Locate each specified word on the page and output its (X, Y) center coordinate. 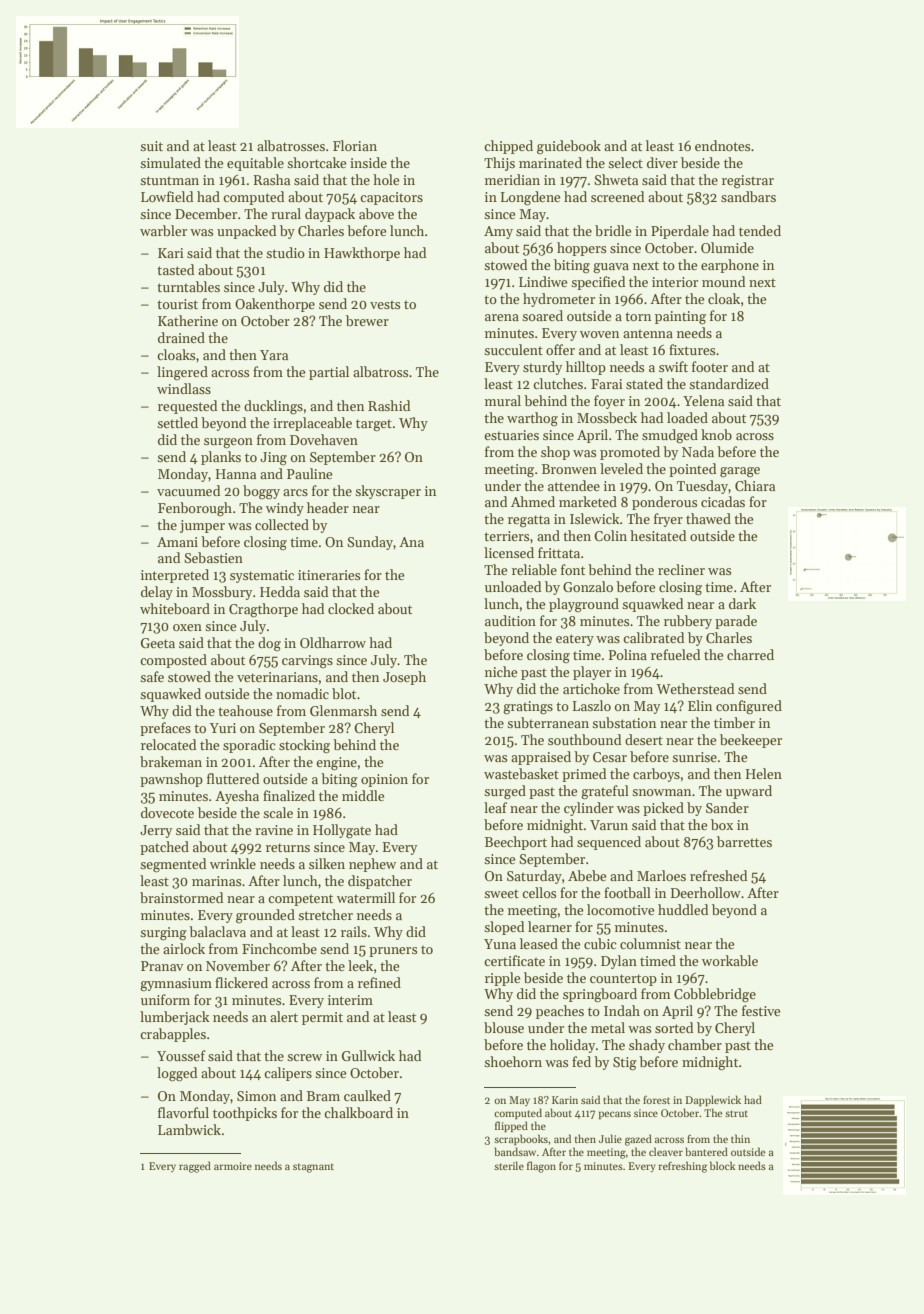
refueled (675, 654)
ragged (195, 1167)
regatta (529, 521)
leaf (495, 807)
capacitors (391, 198)
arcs (295, 492)
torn (638, 316)
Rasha (272, 179)
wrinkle (233, 863)
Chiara (755, 485)
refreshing (682, 1167)
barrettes (744, 841)
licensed (509, 552)
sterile (509, 1165)
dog (269, 644)
